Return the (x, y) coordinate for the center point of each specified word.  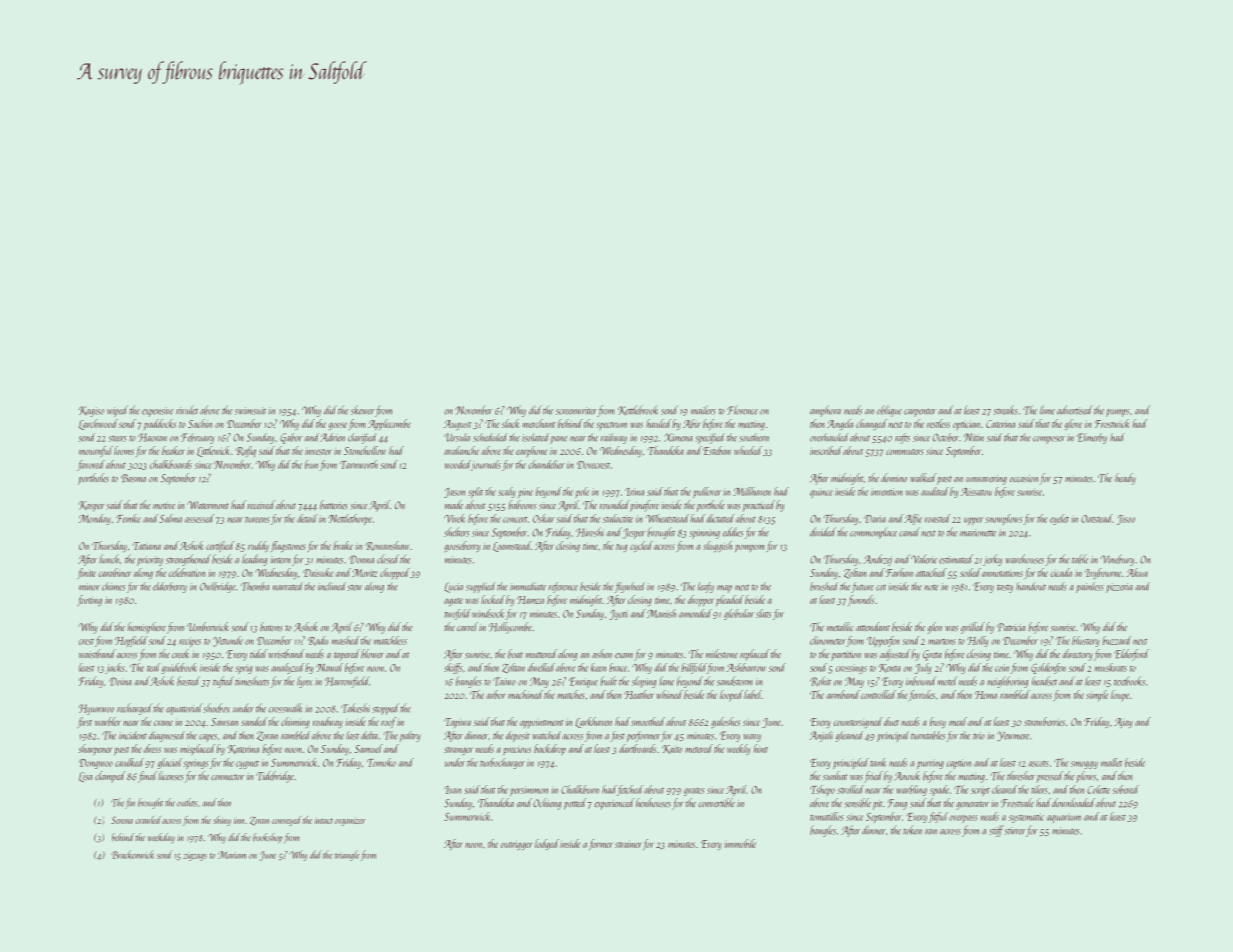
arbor (496, 694)
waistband (97, 654)
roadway (328, 722)
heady (1125, 479)
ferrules (922, 695)
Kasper (92, 506)
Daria (875, 519)
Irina (634, 492)
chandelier (547, 464)
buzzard (1117, 640)
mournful (96, 451)
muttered (541, 653)
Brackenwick (132, 854)
